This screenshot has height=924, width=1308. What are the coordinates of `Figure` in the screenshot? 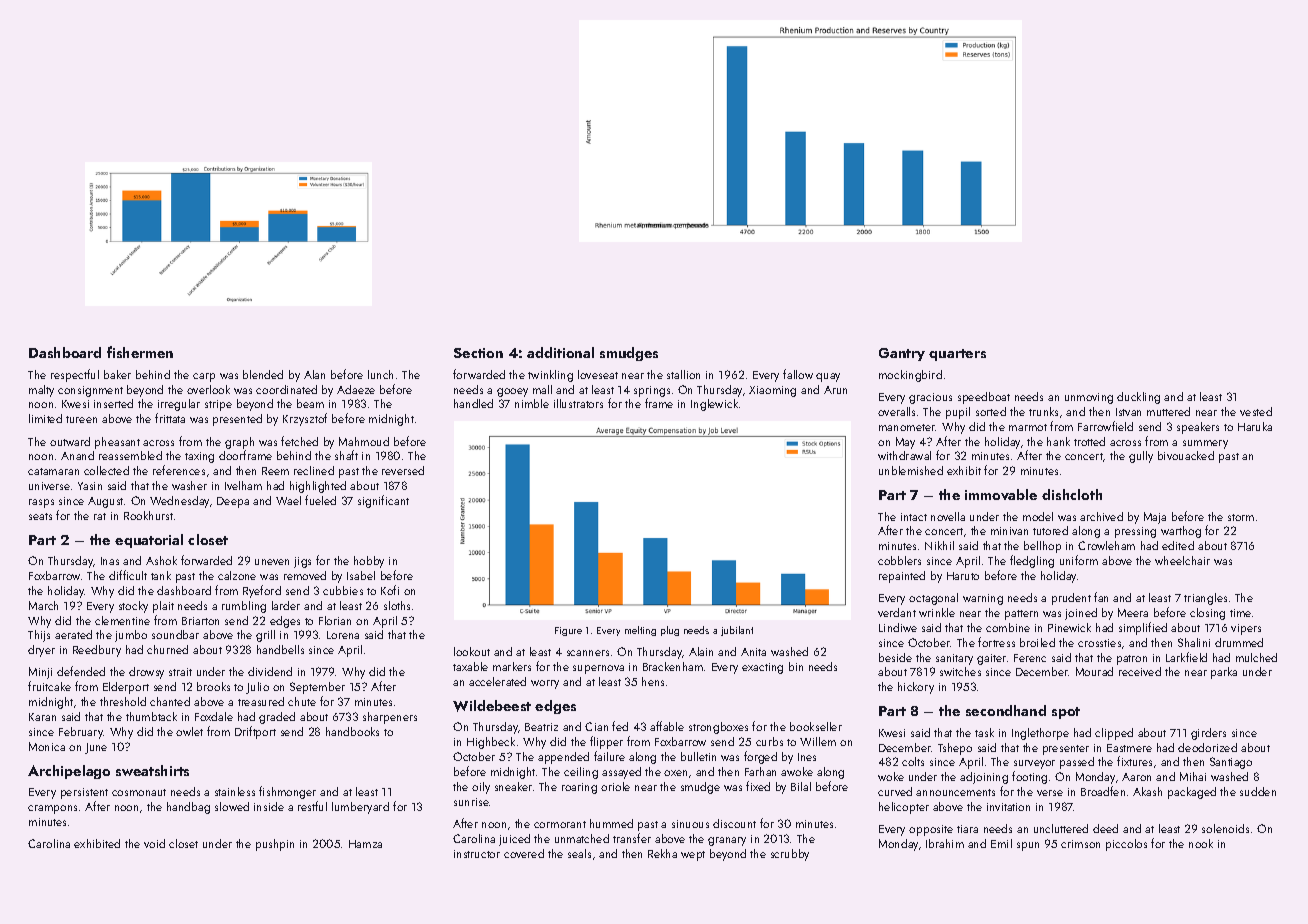 It's located at (568, 631).
